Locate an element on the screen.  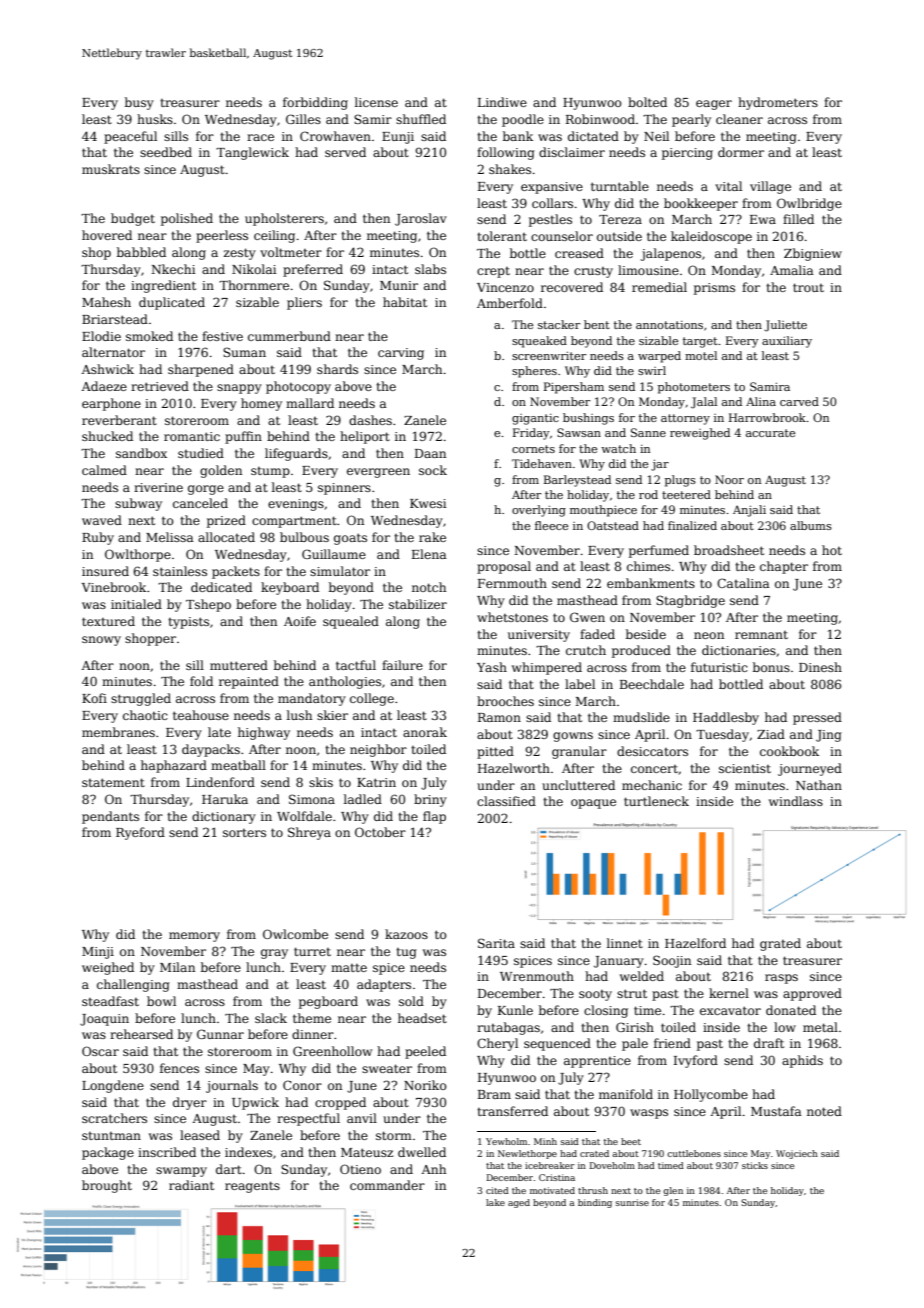
goats is located at coordinates (350, 539).
